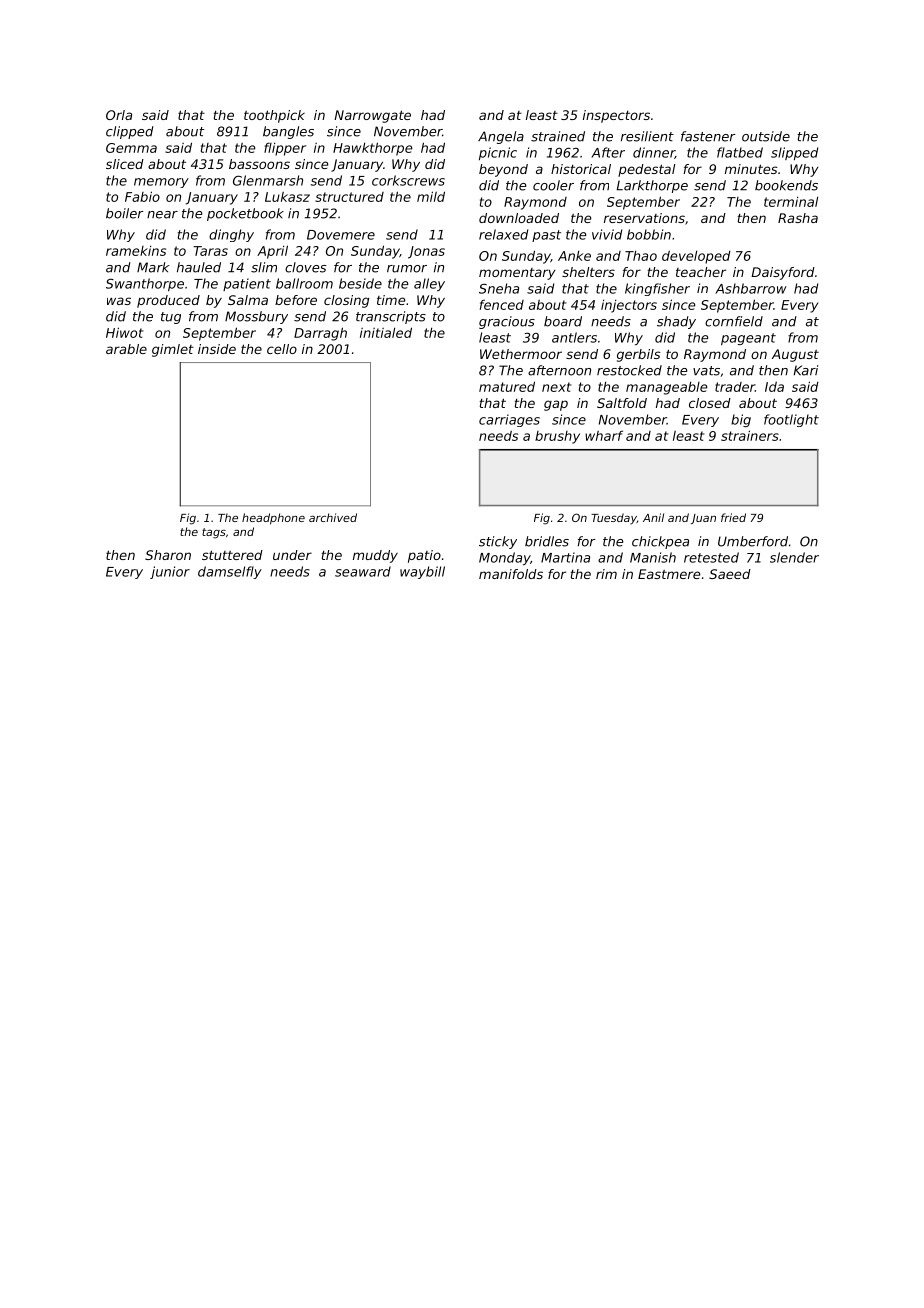 The image size is (924, 1308). What do you see at coordinates (511, 574) in the page?
I see `manifolds` at bounding box center [511, 574].
